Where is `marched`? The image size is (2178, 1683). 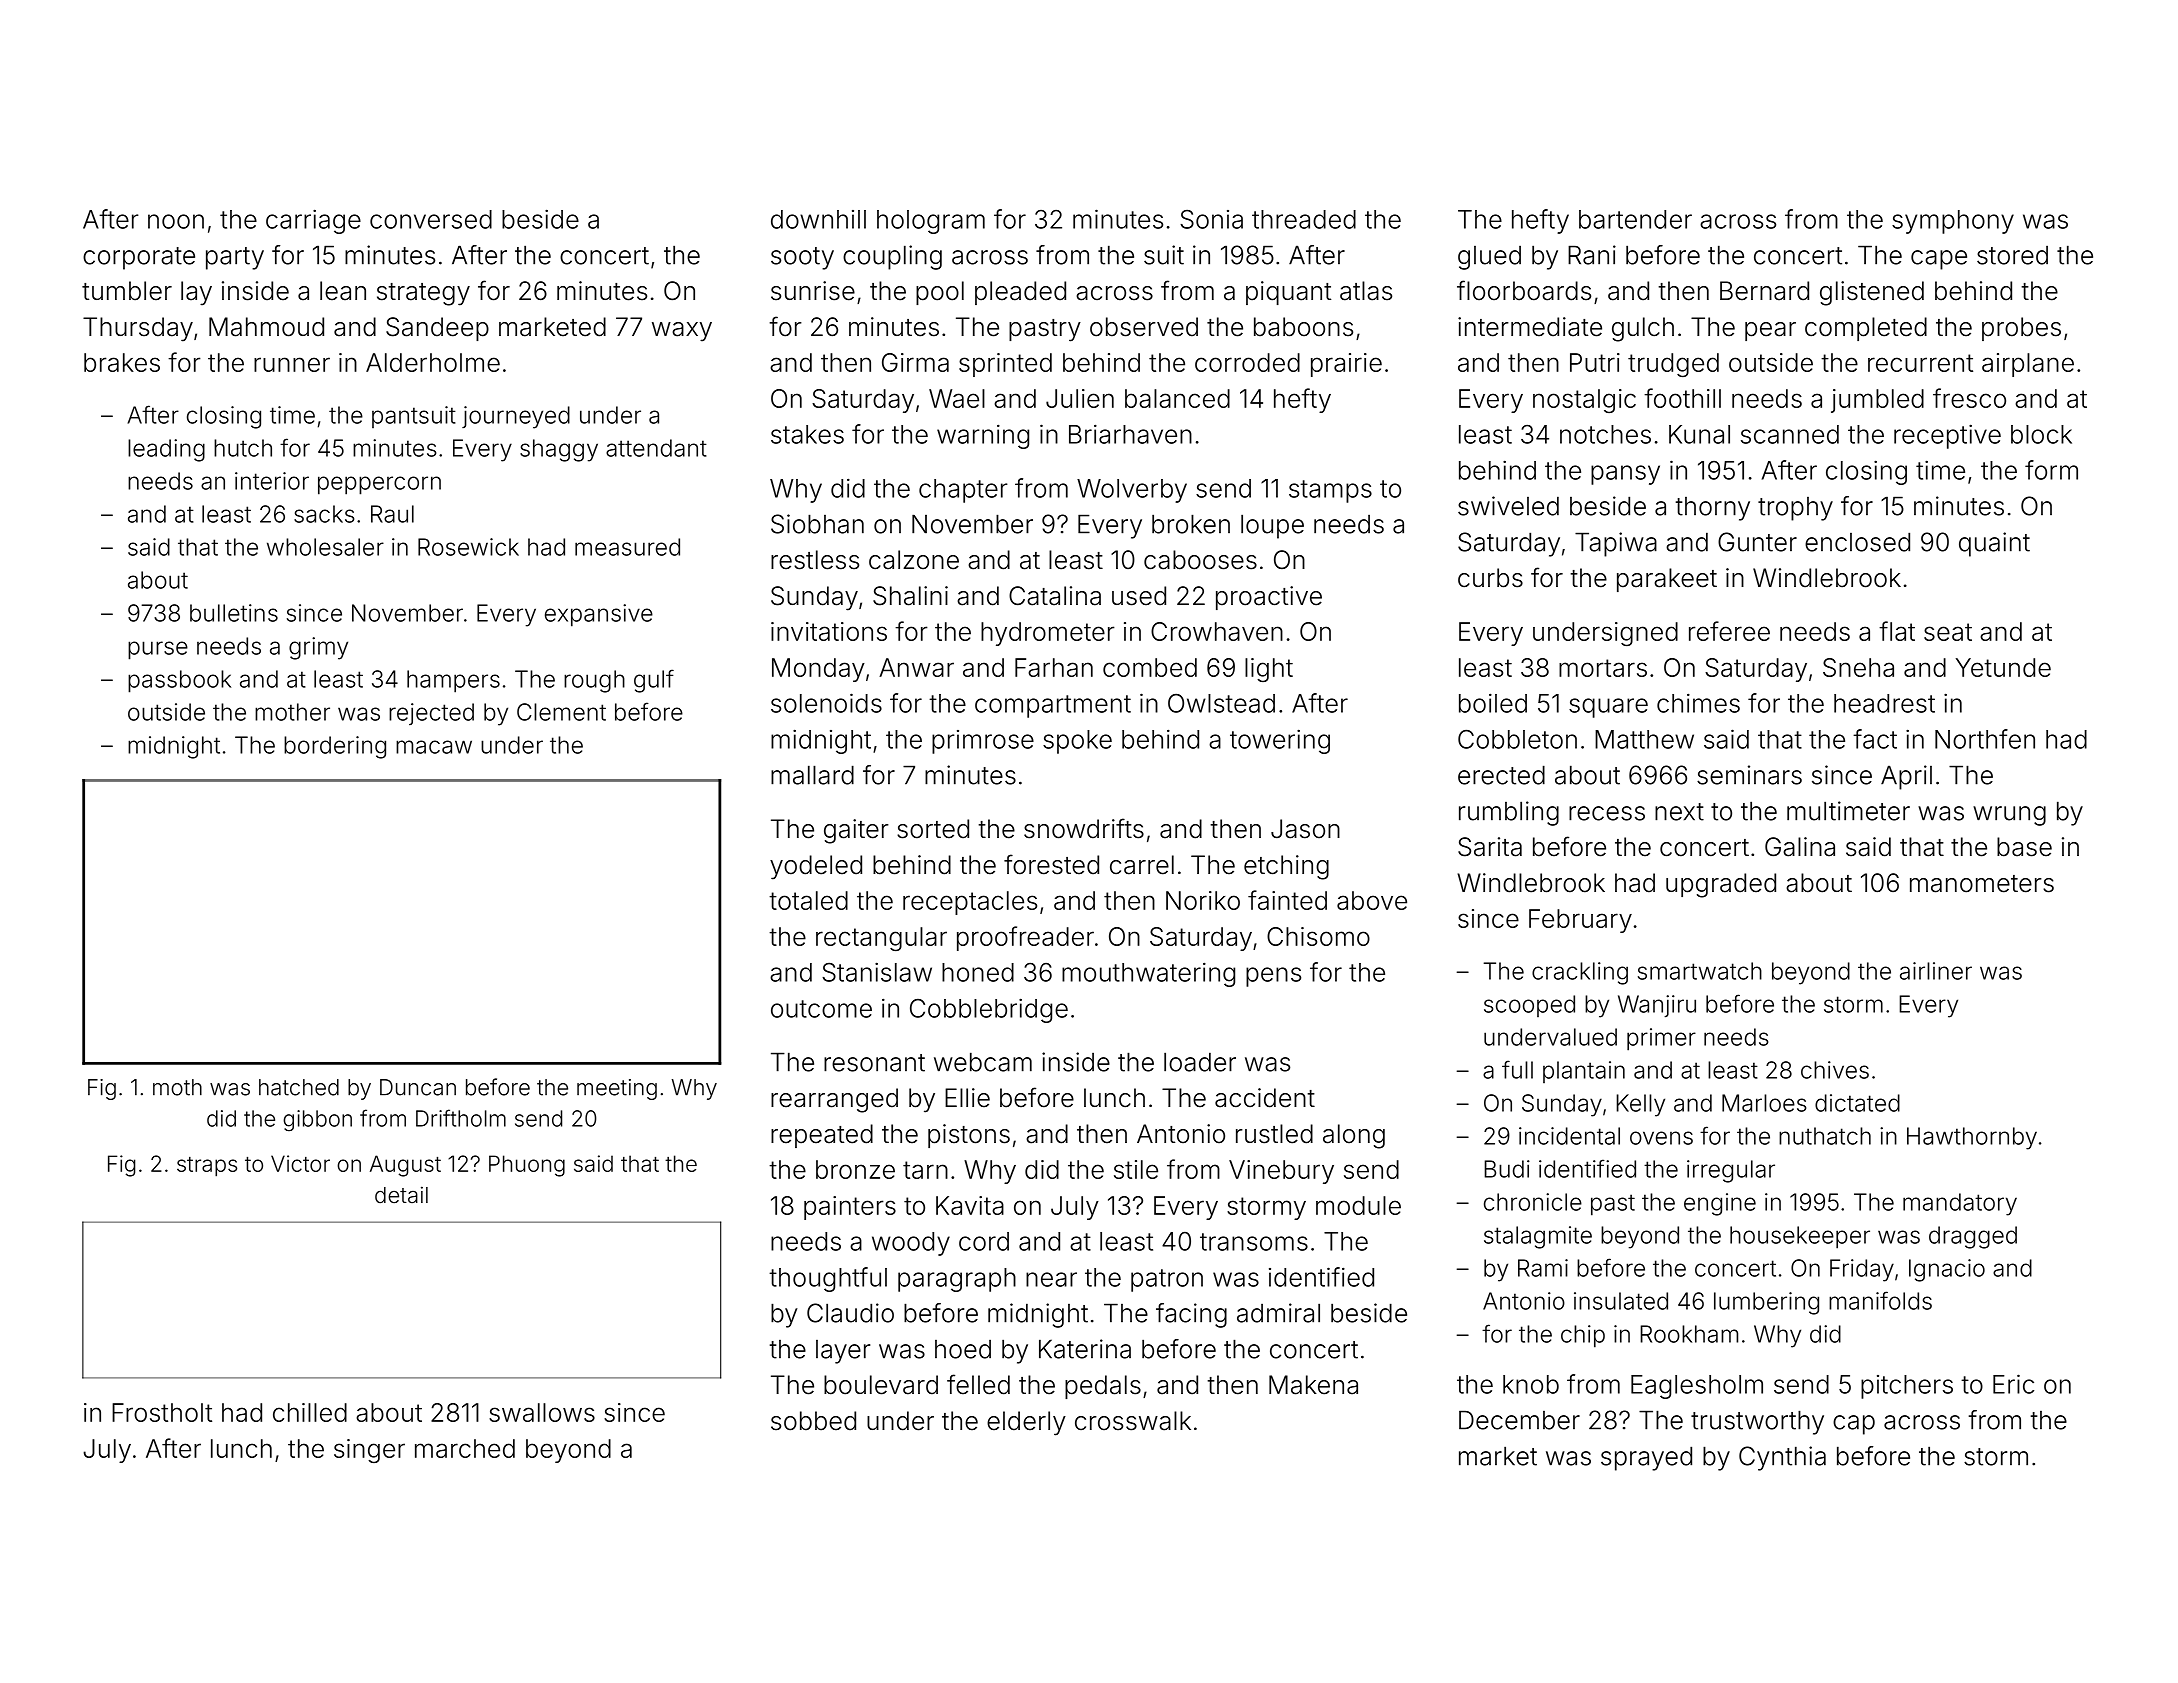
marched is located at coordinates (465, 1448).
